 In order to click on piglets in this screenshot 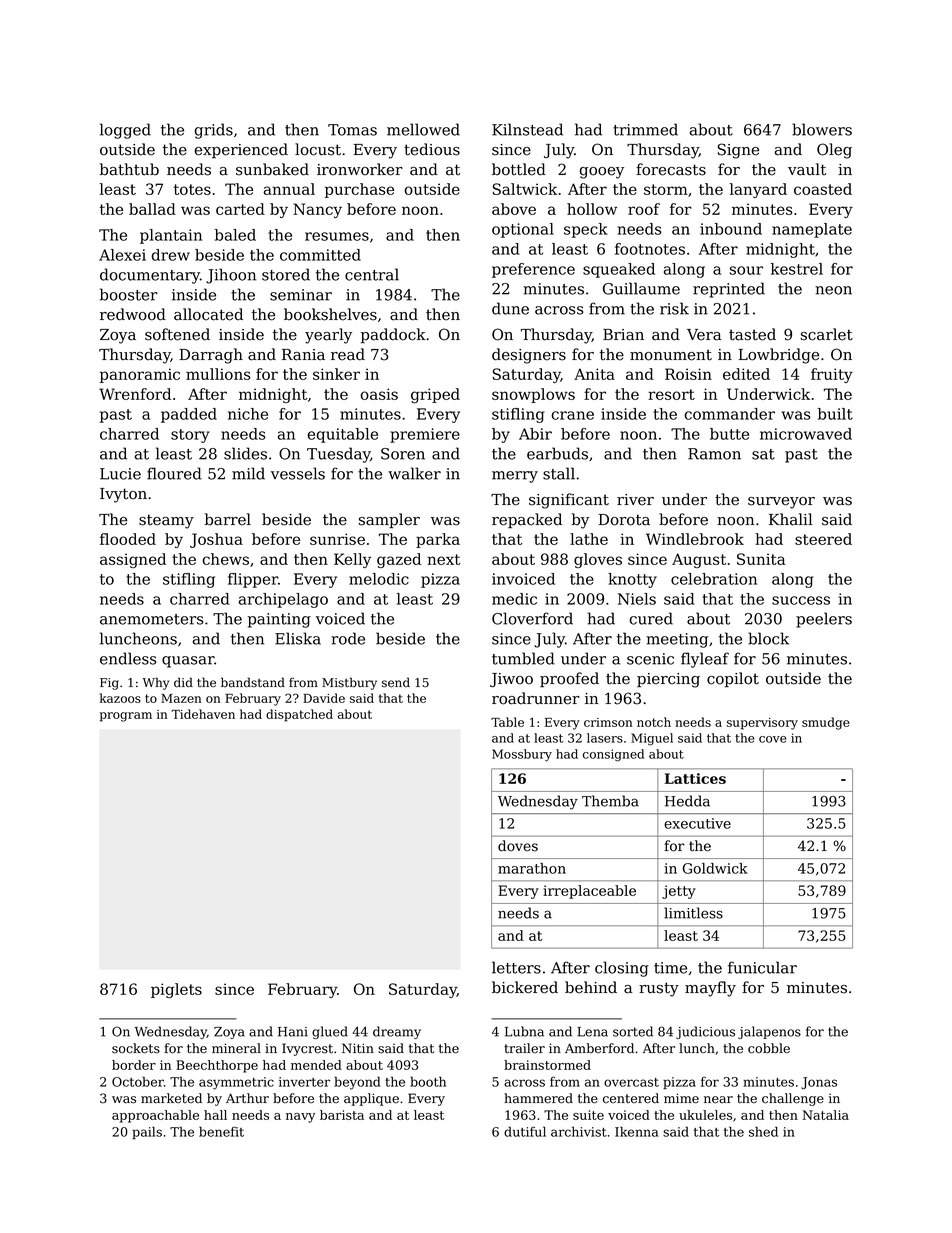, I will do `click(176, 990)`.
